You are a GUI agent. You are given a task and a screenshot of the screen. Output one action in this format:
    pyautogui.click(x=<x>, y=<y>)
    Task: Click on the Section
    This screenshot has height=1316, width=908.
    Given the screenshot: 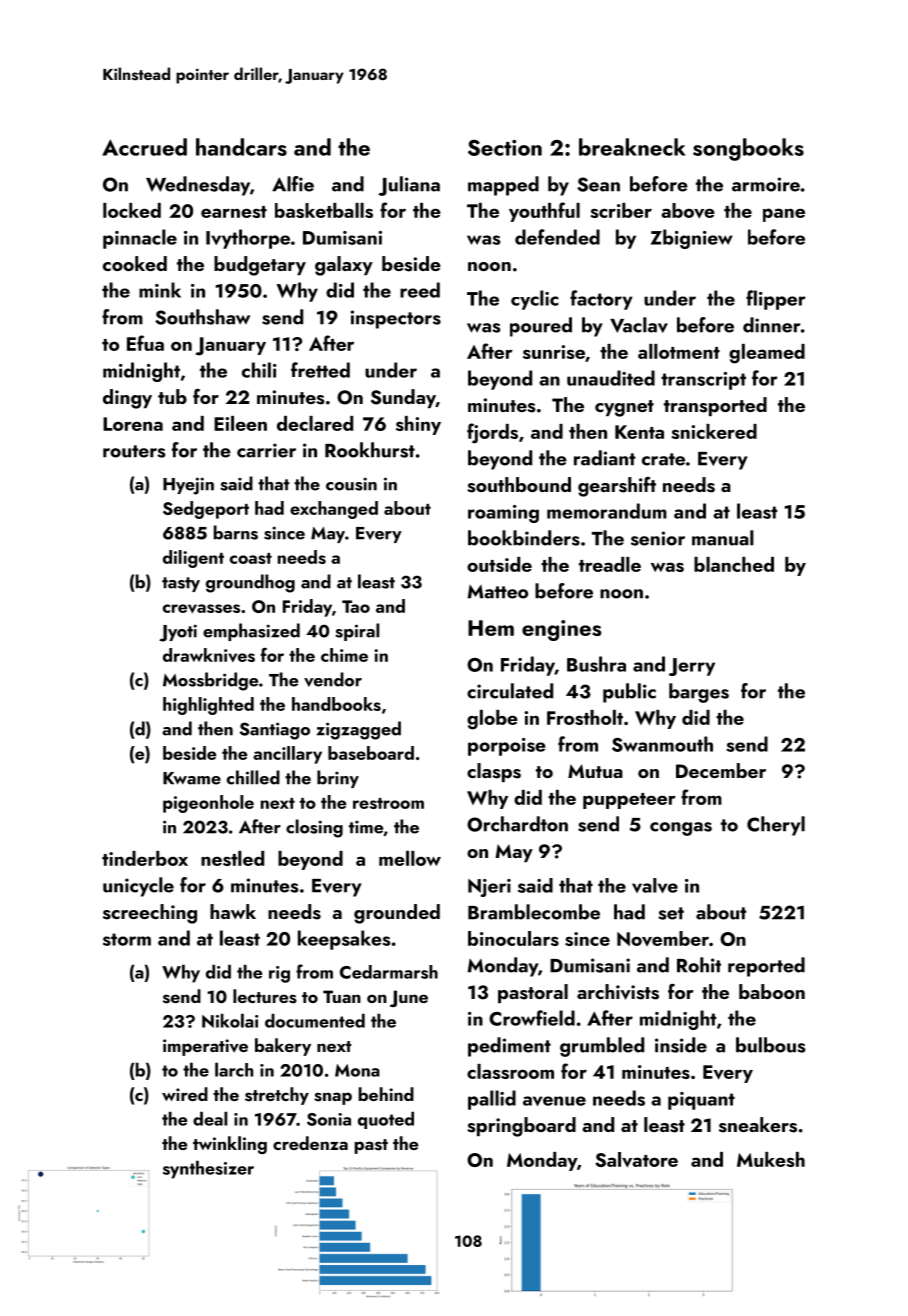 What is the action you would take?
    pyautogui.click(x=505, y=147)
